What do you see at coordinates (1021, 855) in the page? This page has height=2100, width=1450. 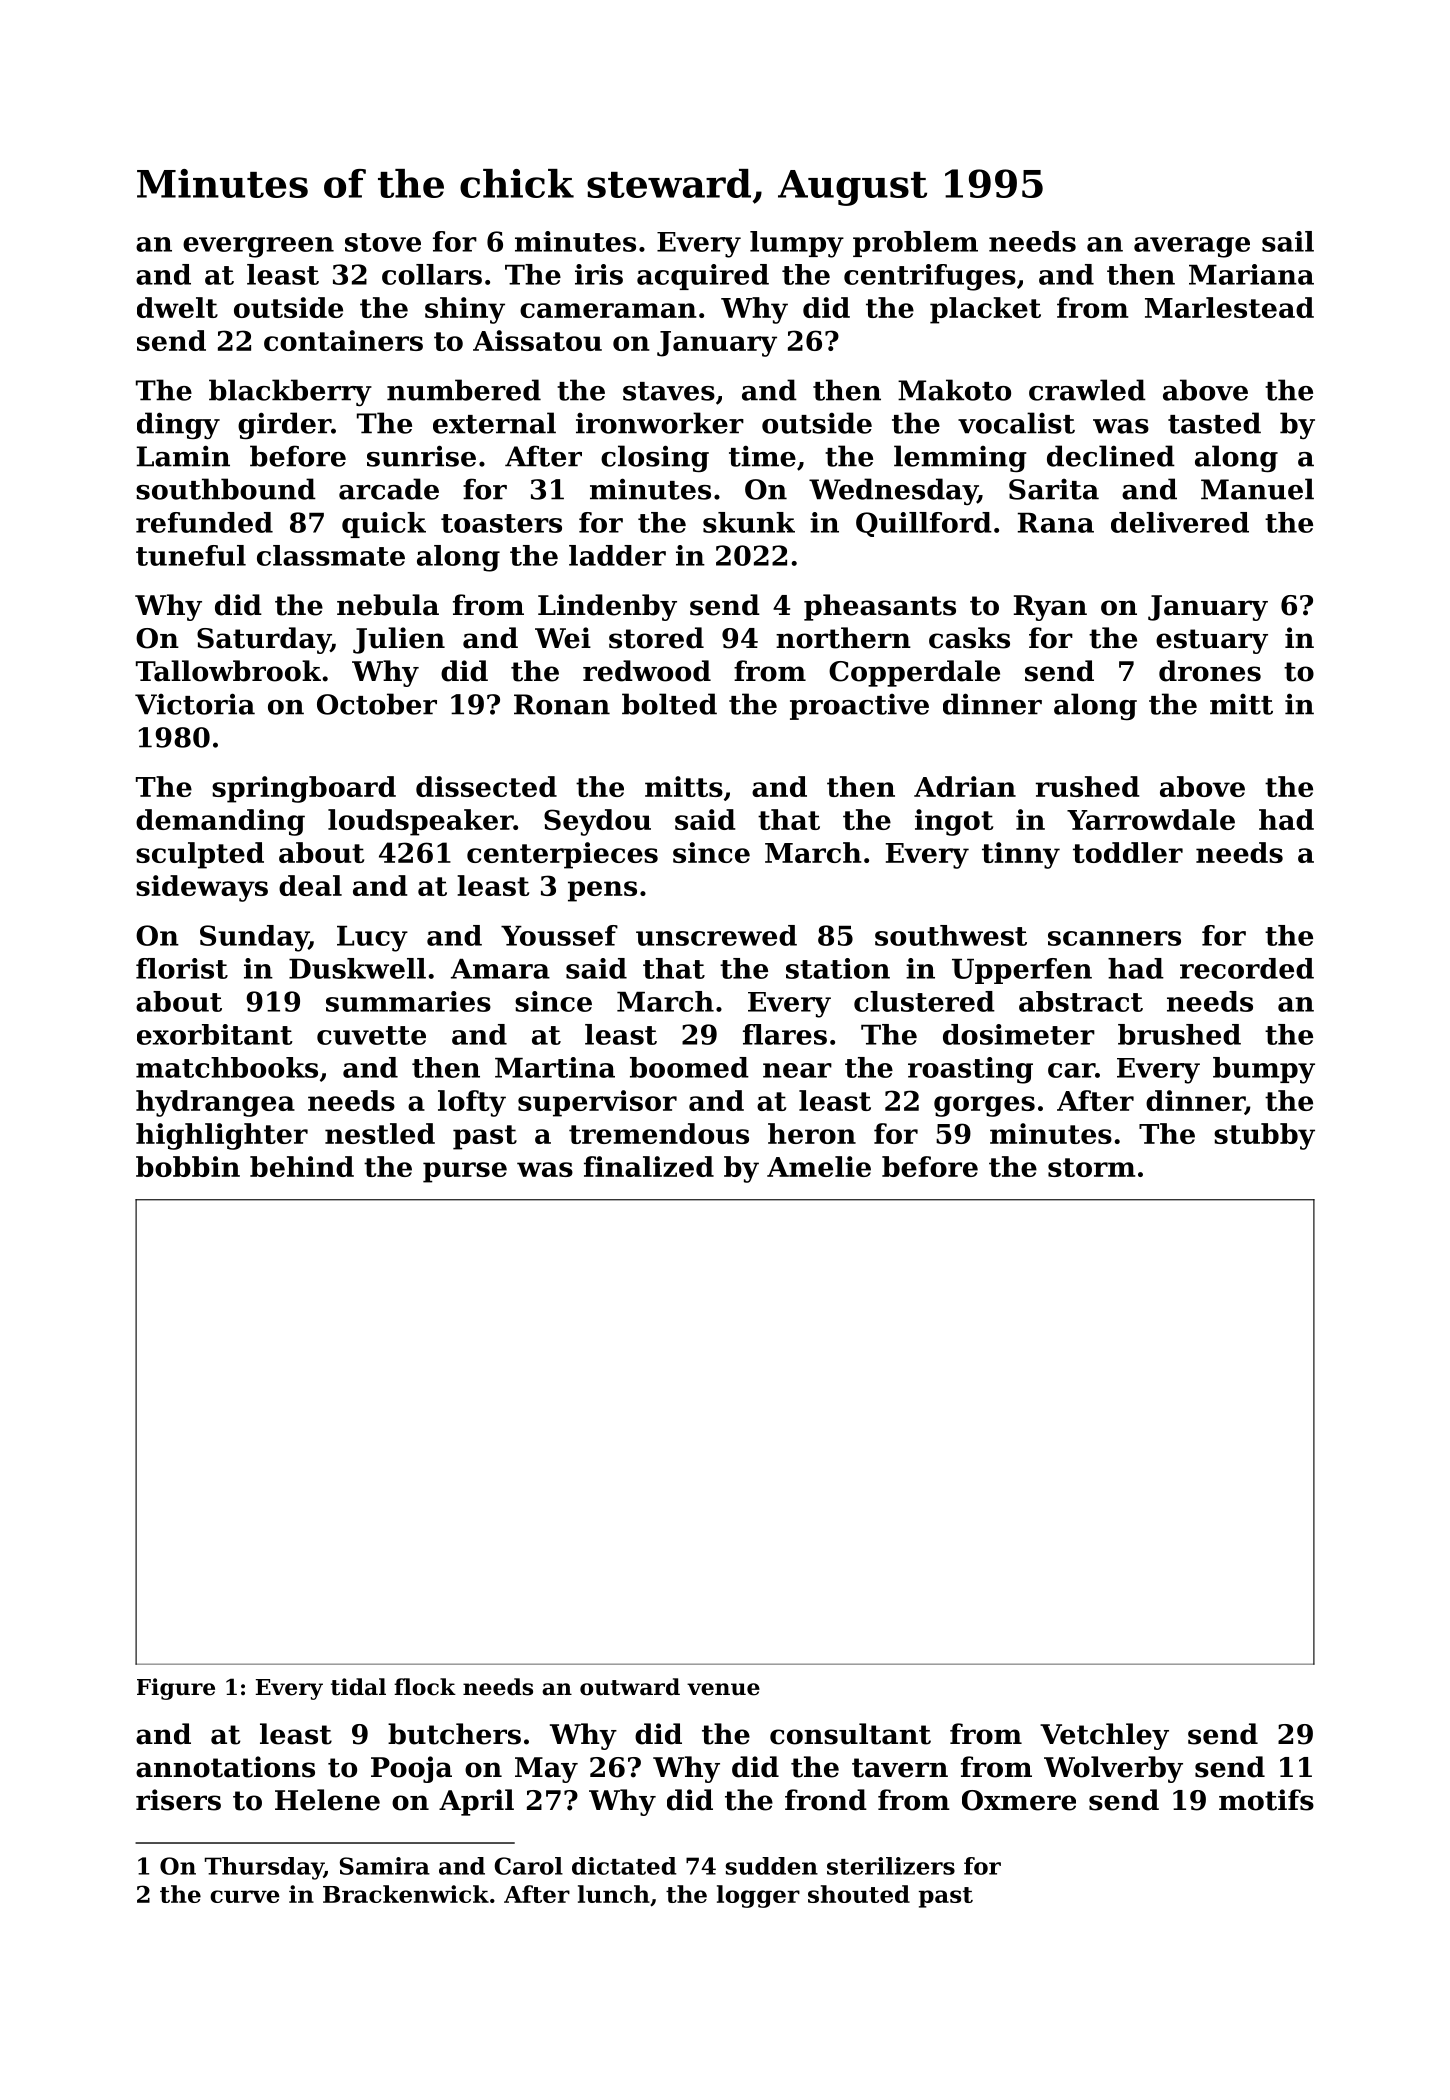 I see `tinny` at bounding box center [1021, 855].
